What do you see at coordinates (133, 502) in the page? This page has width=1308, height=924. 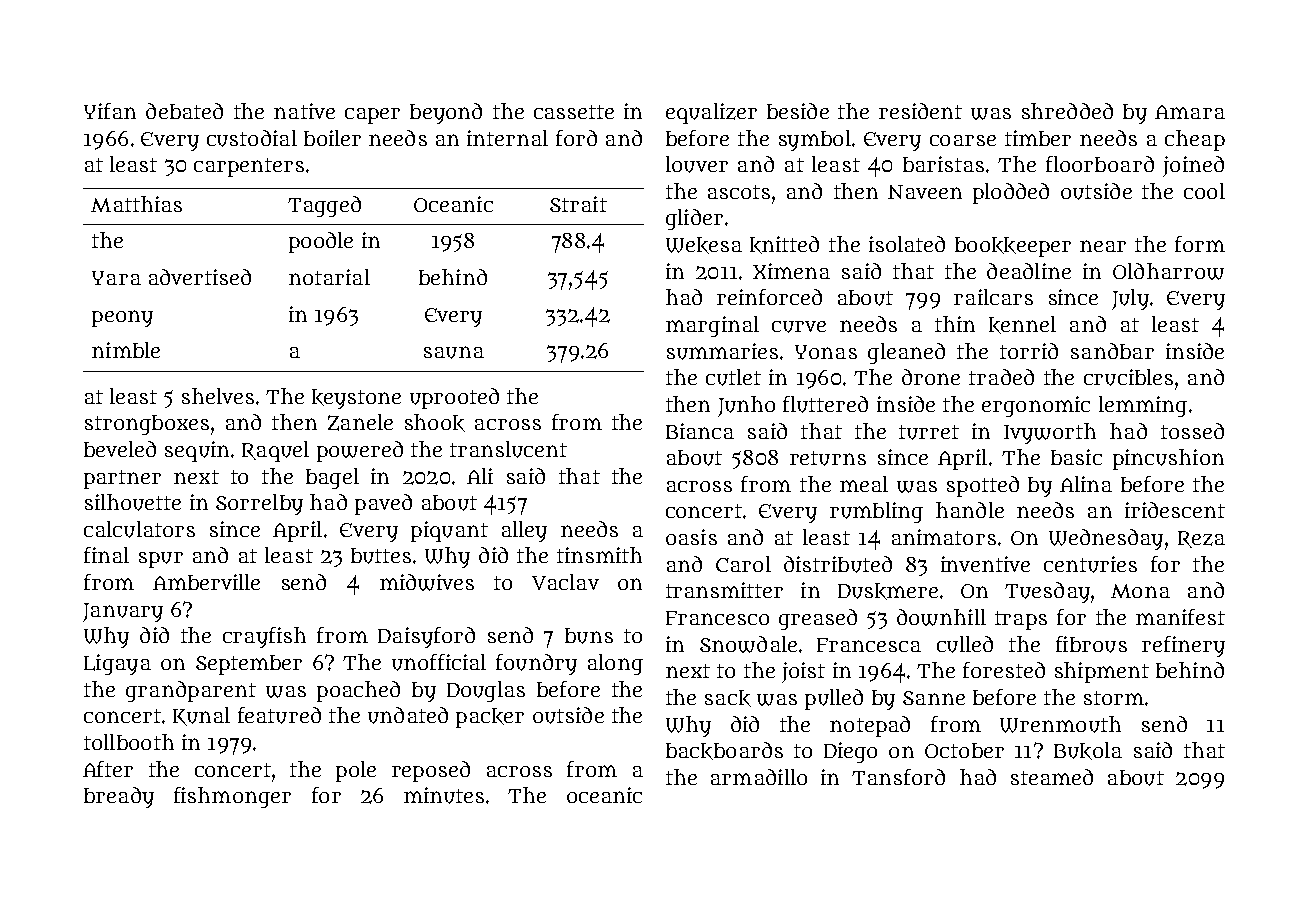 I see `silhouette` at bounding box center [133, 502].
